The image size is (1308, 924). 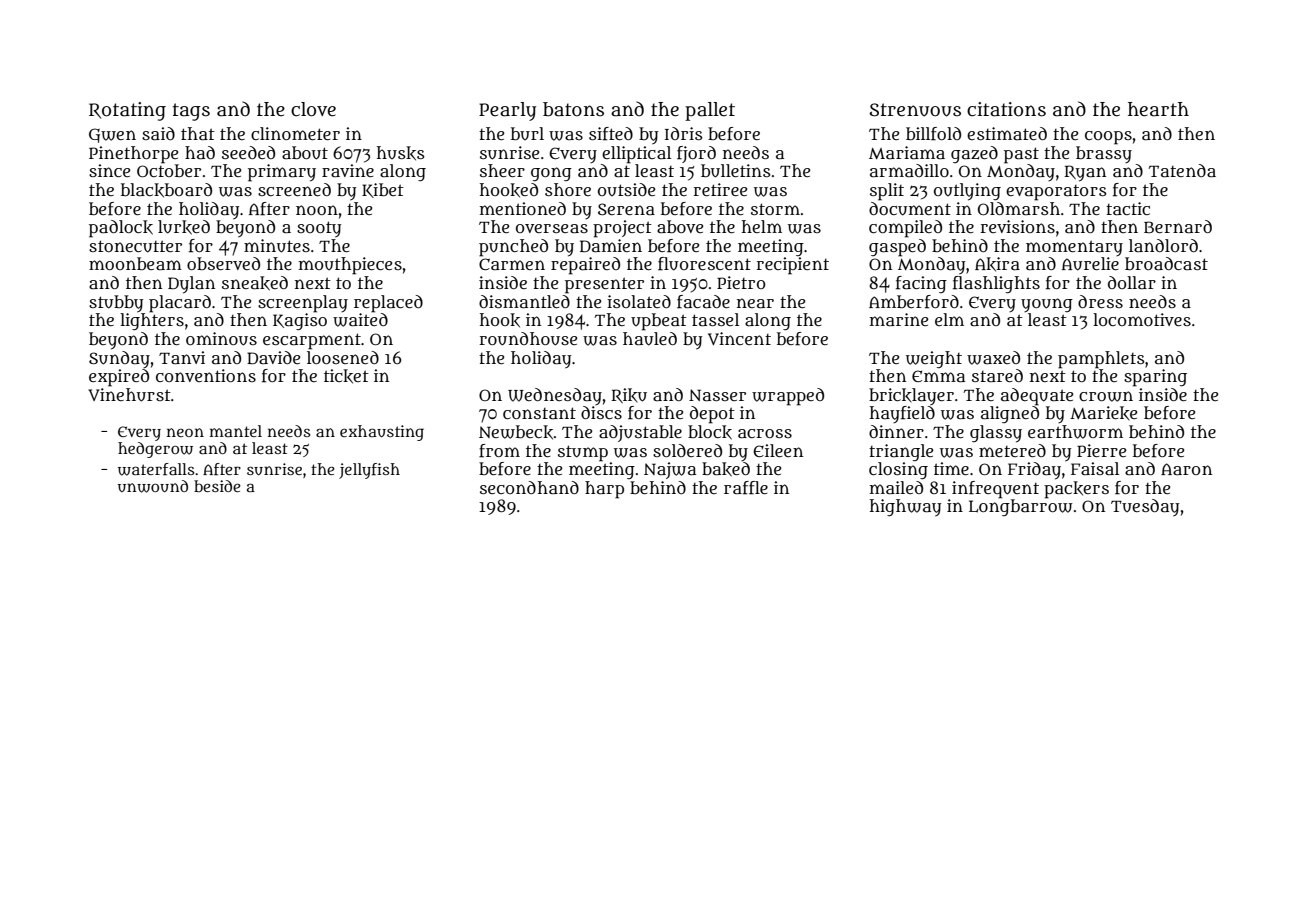 I want to click on fluorescent, so click(x=704, y=264).
